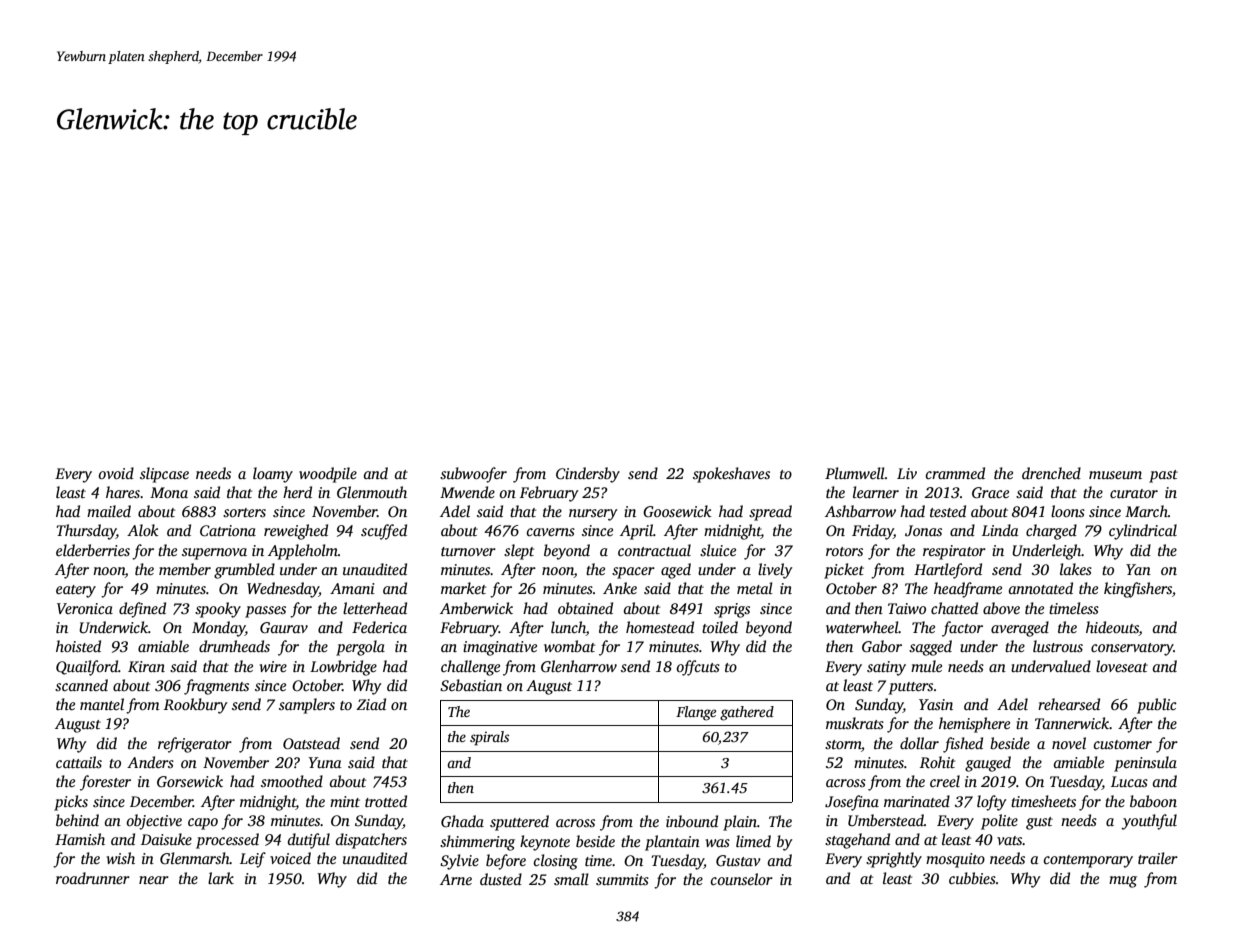  Describe the element at coordinates (78, 646) in the screenshot. I see `hoisted` at that location.
